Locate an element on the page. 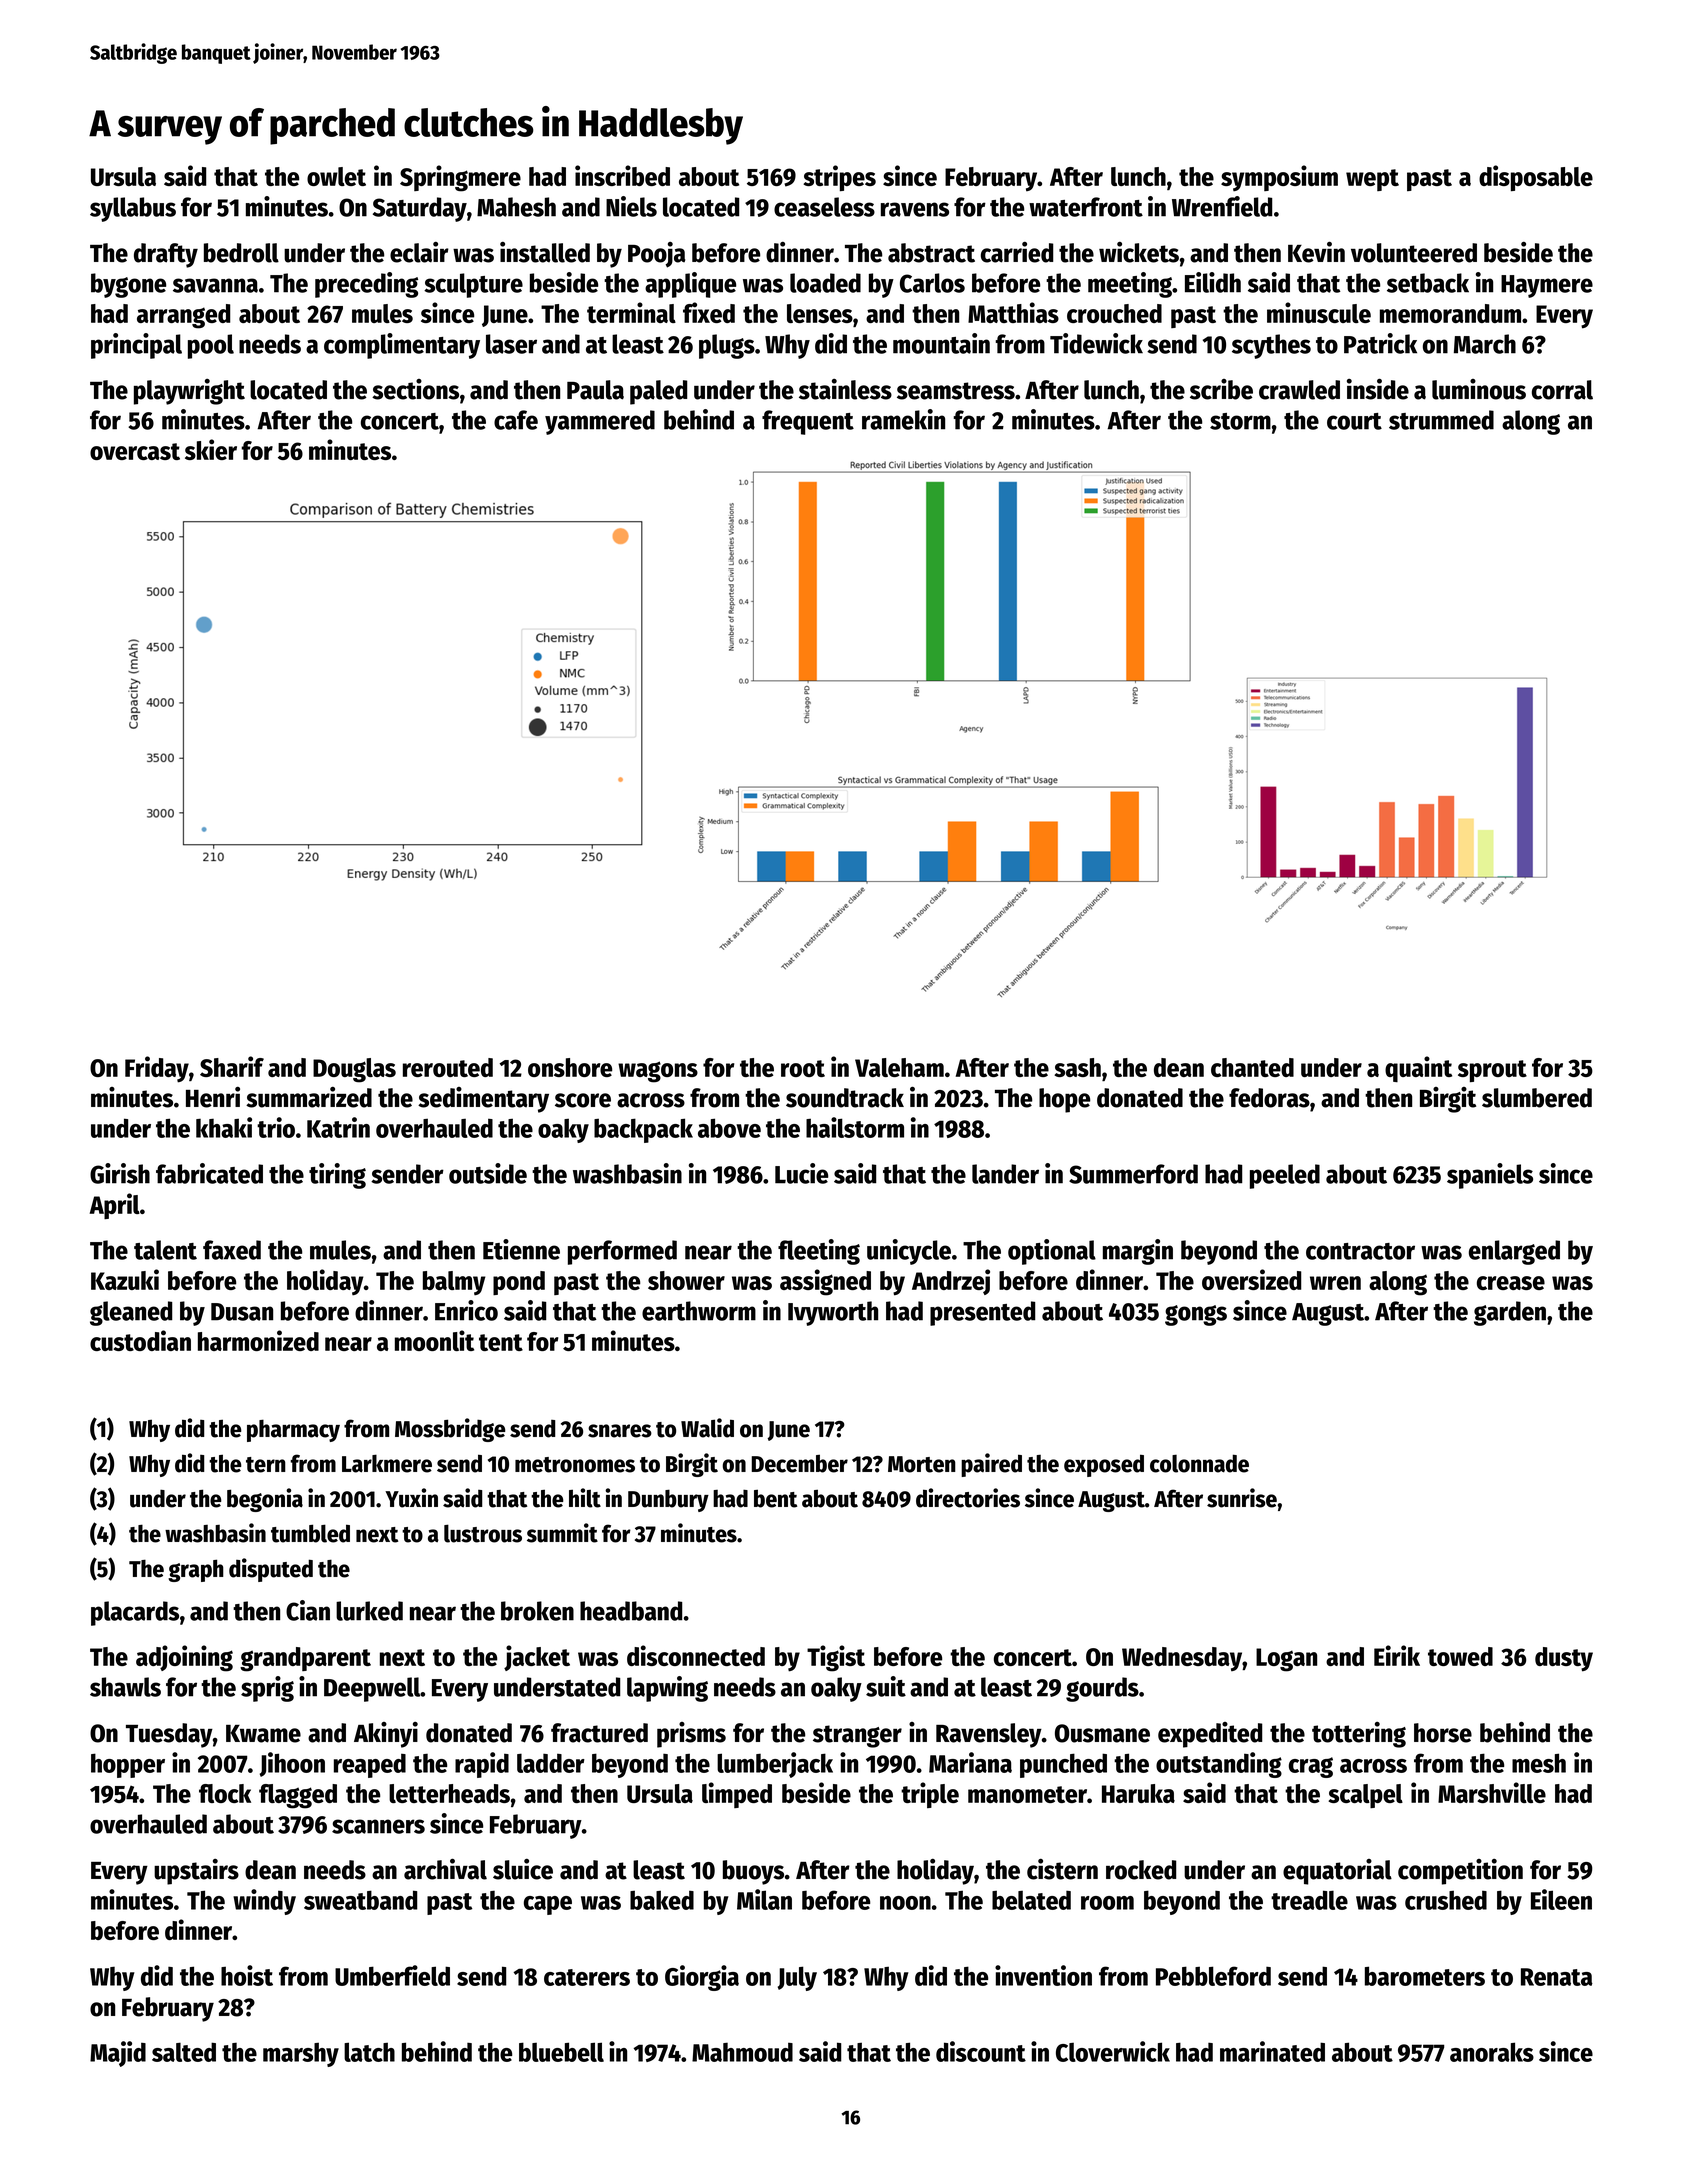 The height and width of the image is (2178, 1683). headband is located at coordinates (631, 1611).
